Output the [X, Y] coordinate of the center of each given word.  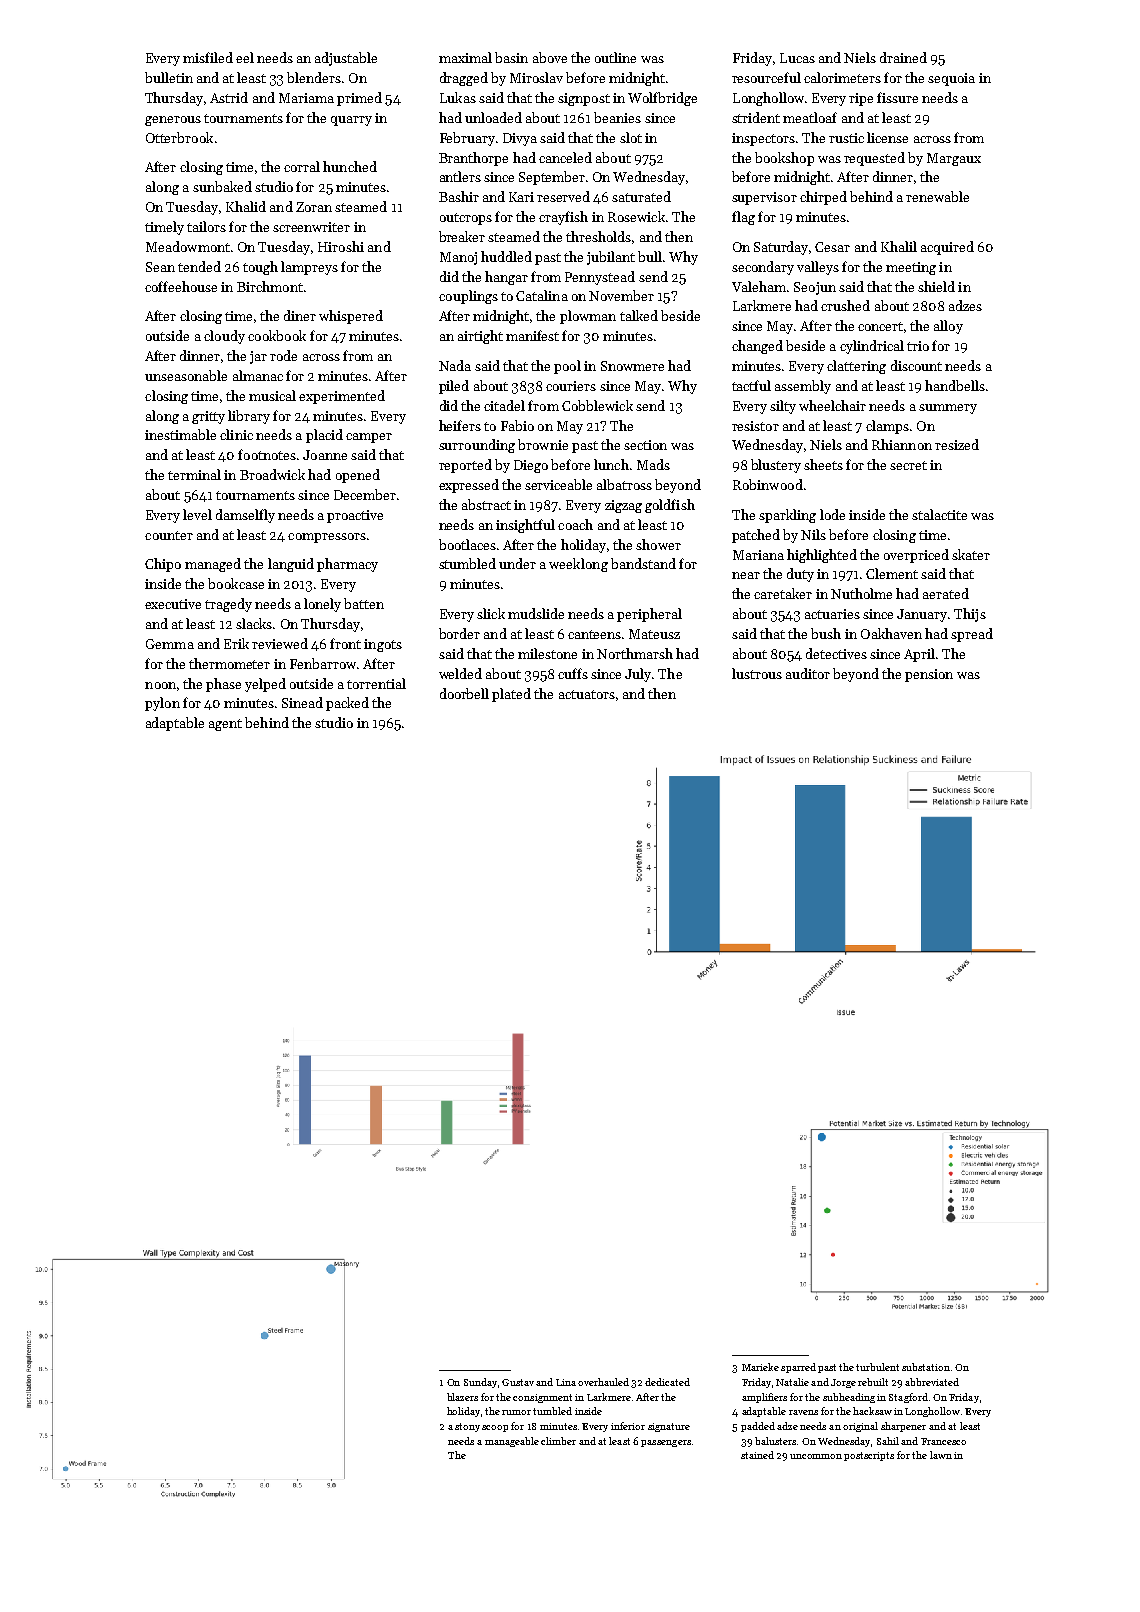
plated [511, 695]
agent [225, 725]
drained [903, 57]
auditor [808, 673]
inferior [628, 1426]
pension [929, 675]
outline [615, 57]
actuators [587, 694]
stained [757, 1455]
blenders [314, 77]
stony [467, 1427]
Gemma [170, 644]
